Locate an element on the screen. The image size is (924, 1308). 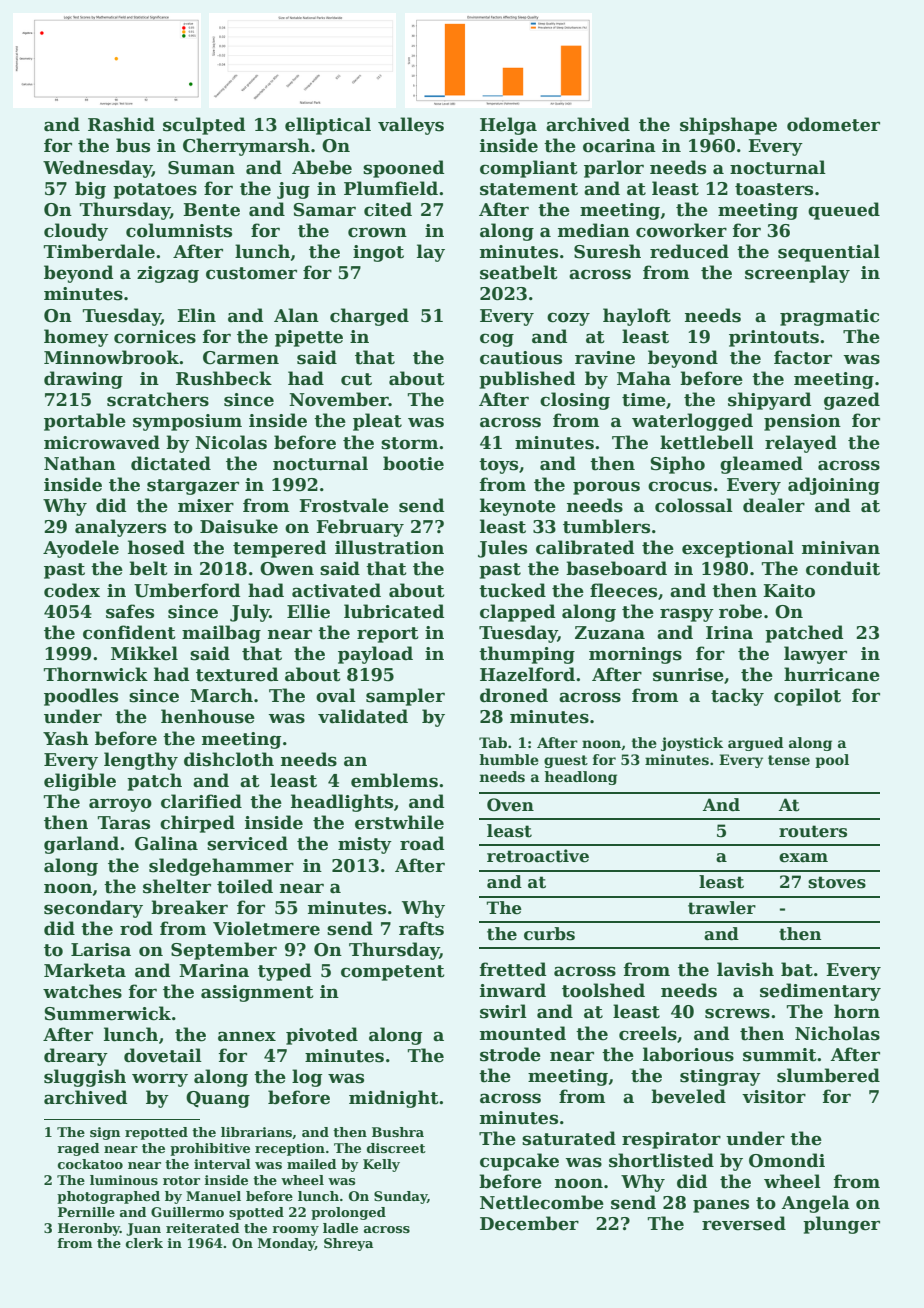
Frostvale is located at coordinates (344, 505).
